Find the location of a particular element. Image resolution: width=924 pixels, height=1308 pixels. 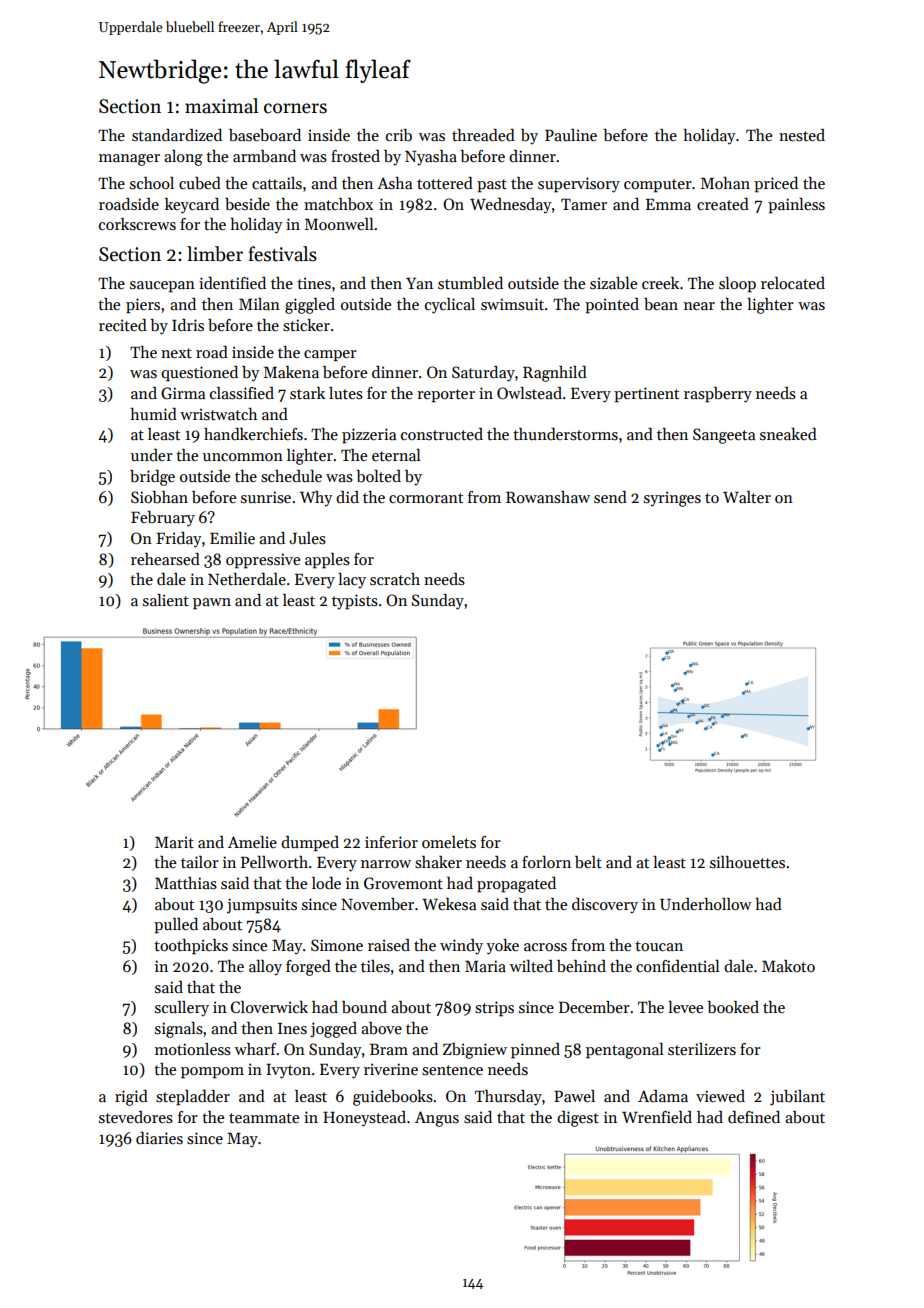

nested is located at coordinates (802, 135).
